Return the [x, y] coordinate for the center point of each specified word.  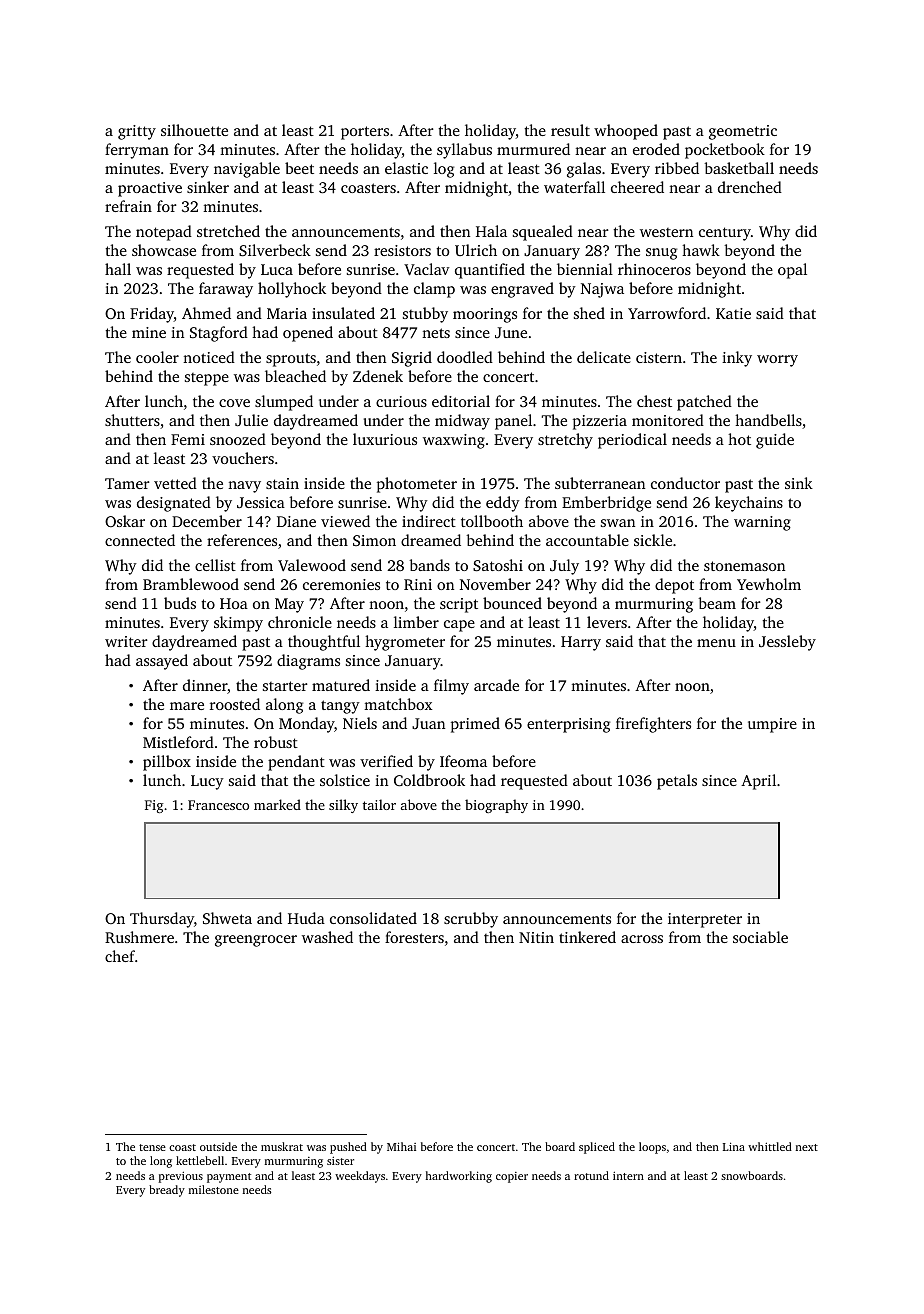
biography [496, 806]
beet [299, 168]
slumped [284, 403]
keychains [749, 504]
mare [187, 706]
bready [167, 1191]
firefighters [653, 725]
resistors [402, 250]
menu [716, 643]
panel [513, 422]
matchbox [398, 704]
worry [777, 361]
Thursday [162, 920]
